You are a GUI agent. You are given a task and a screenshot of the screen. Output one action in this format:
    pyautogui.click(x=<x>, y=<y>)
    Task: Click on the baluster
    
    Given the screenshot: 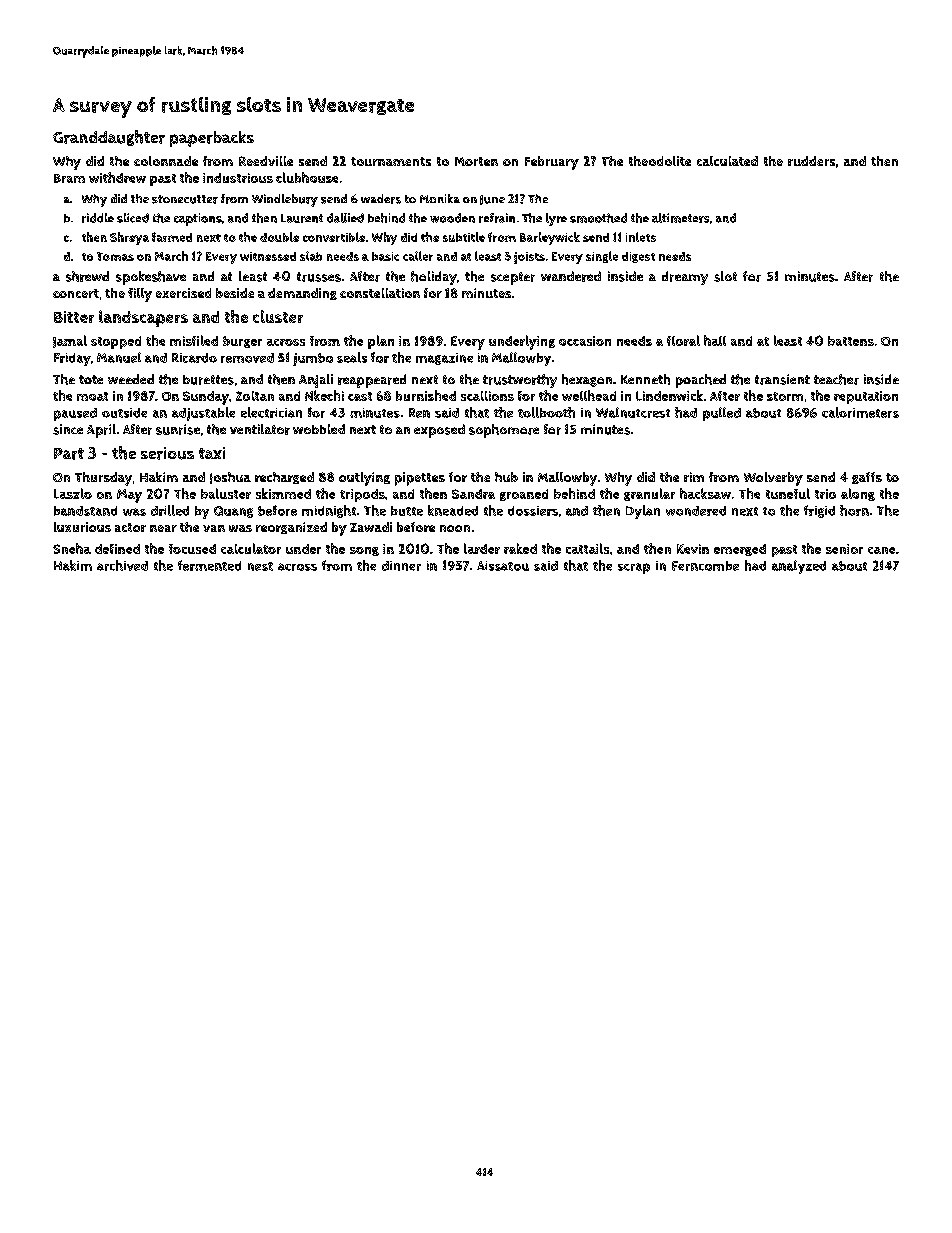 What is the action you would take?
    pyautogui.click(x=226, y=493)
